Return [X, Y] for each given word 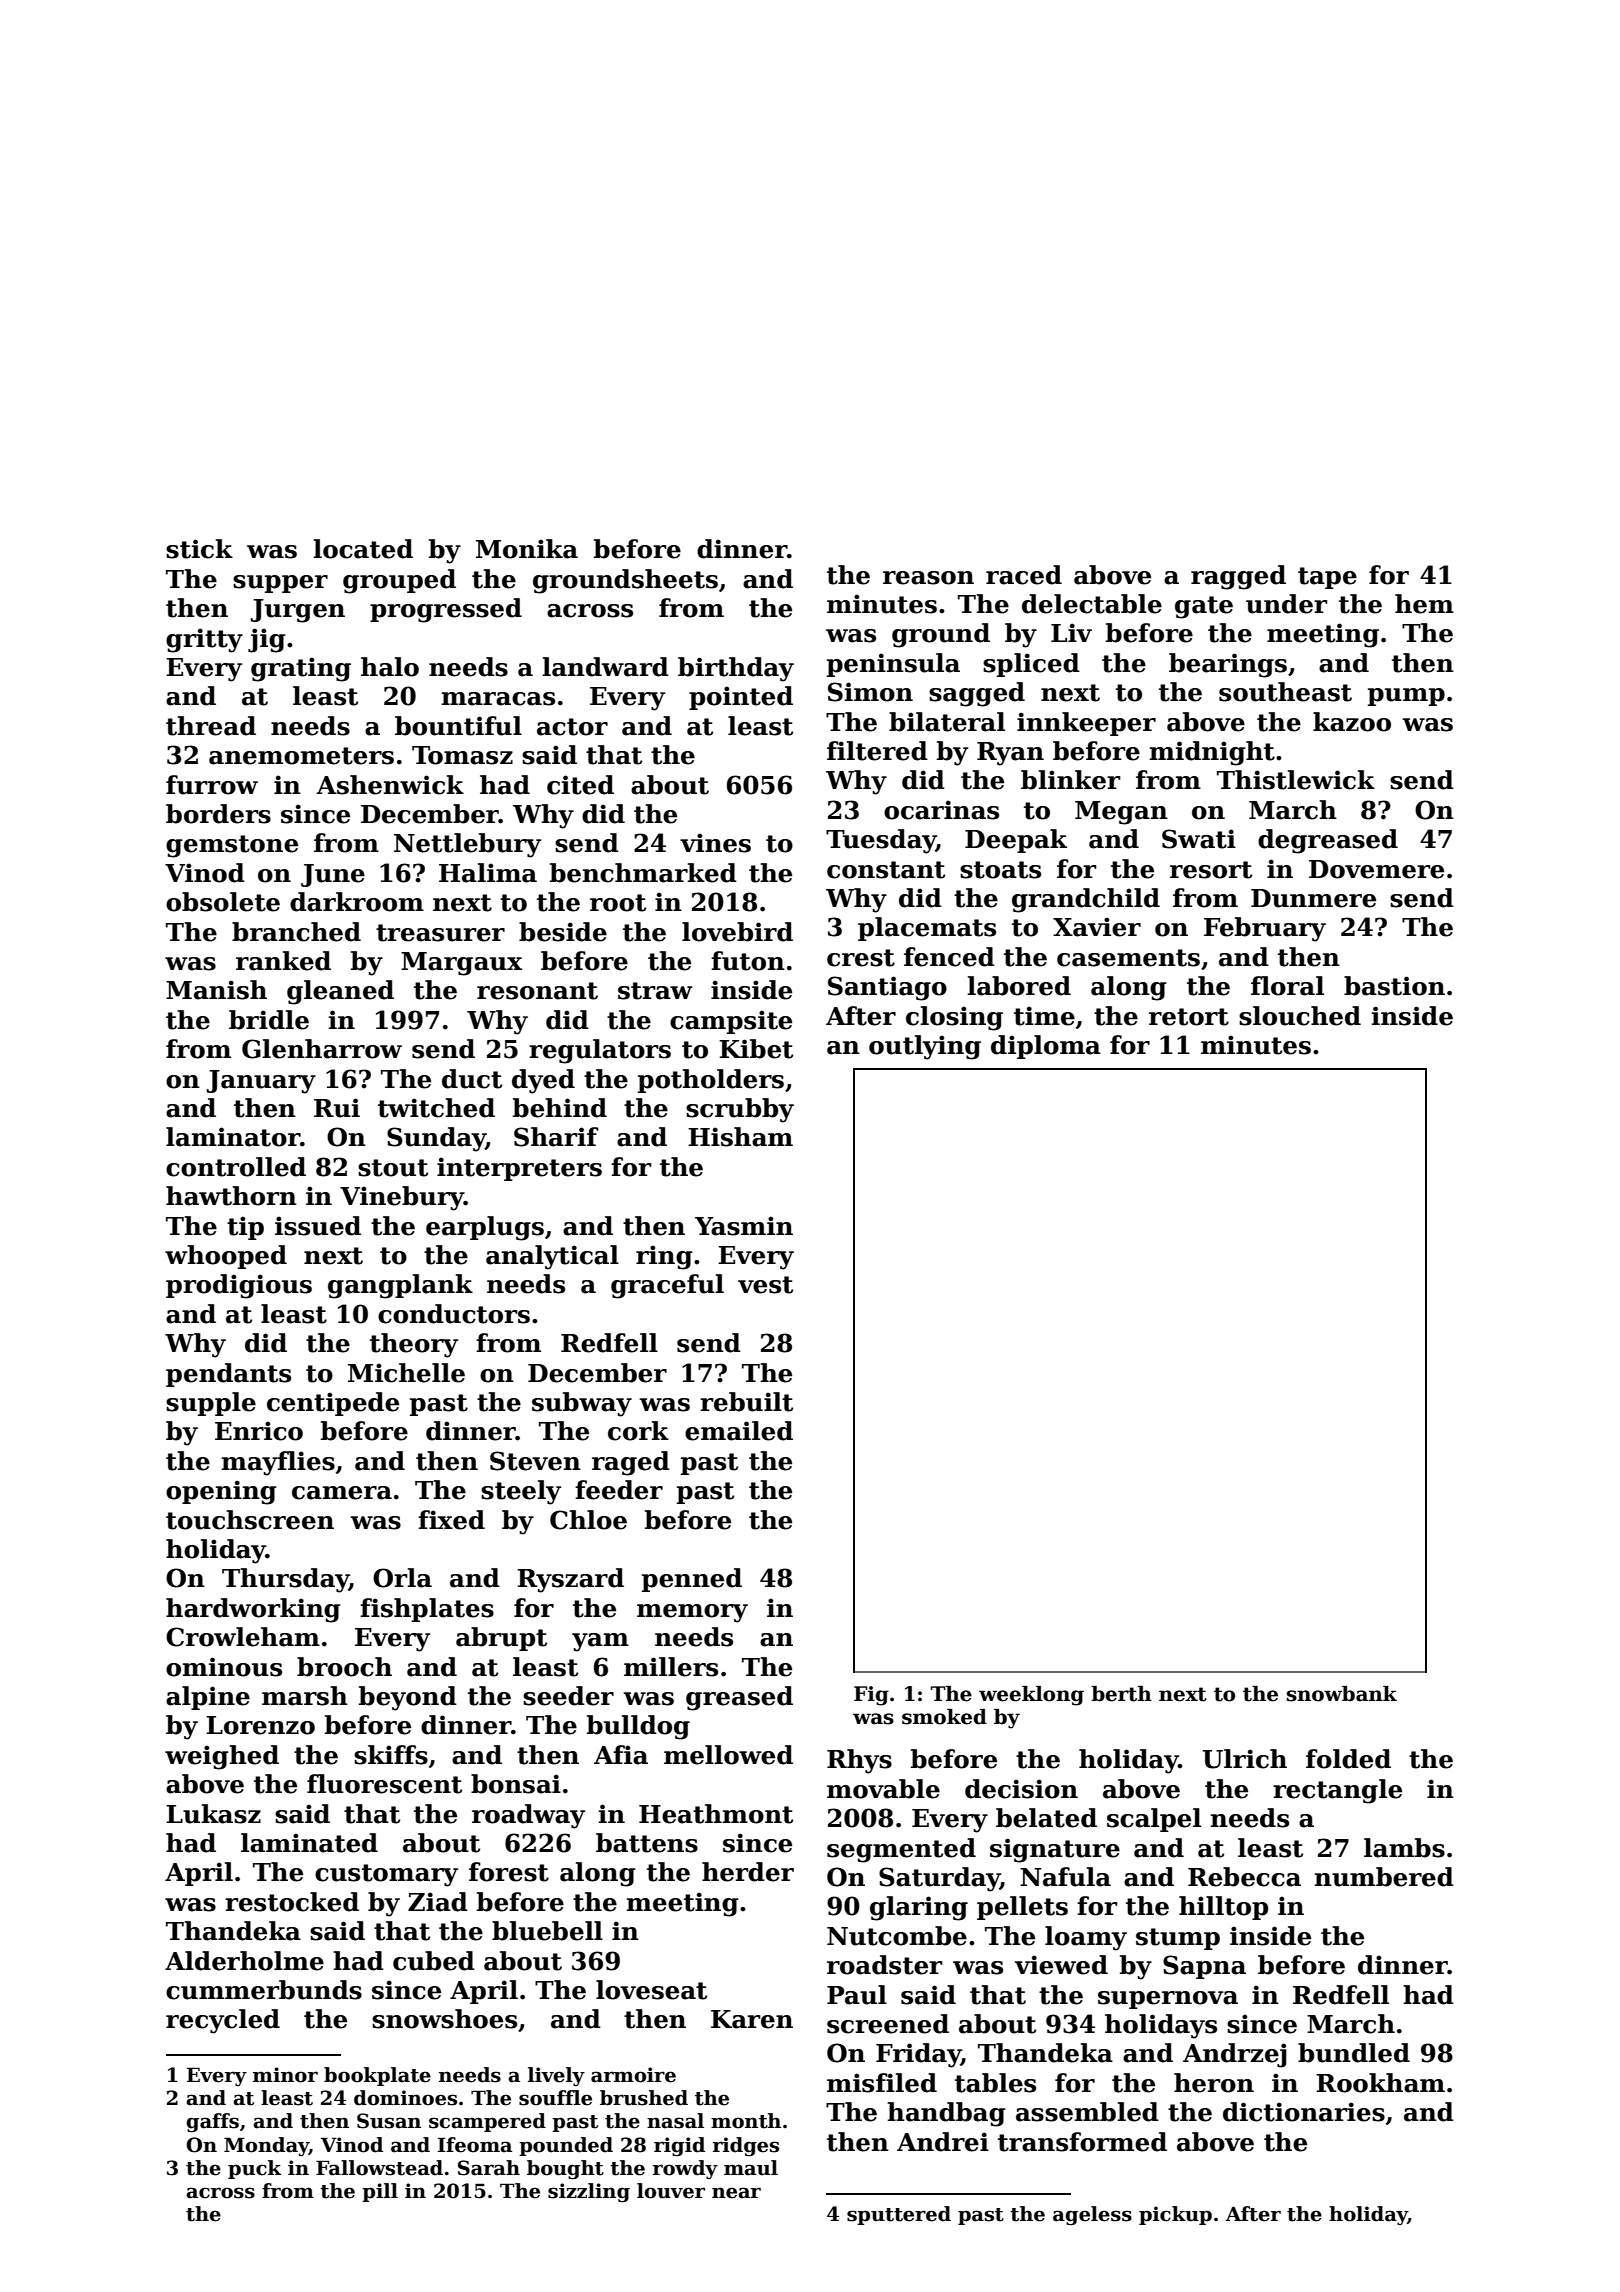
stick [199, 549]
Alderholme [244, 1961]
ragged [1238, 577]
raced [1024, 575]
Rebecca [1244, 1877]
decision [1021, 1789]
